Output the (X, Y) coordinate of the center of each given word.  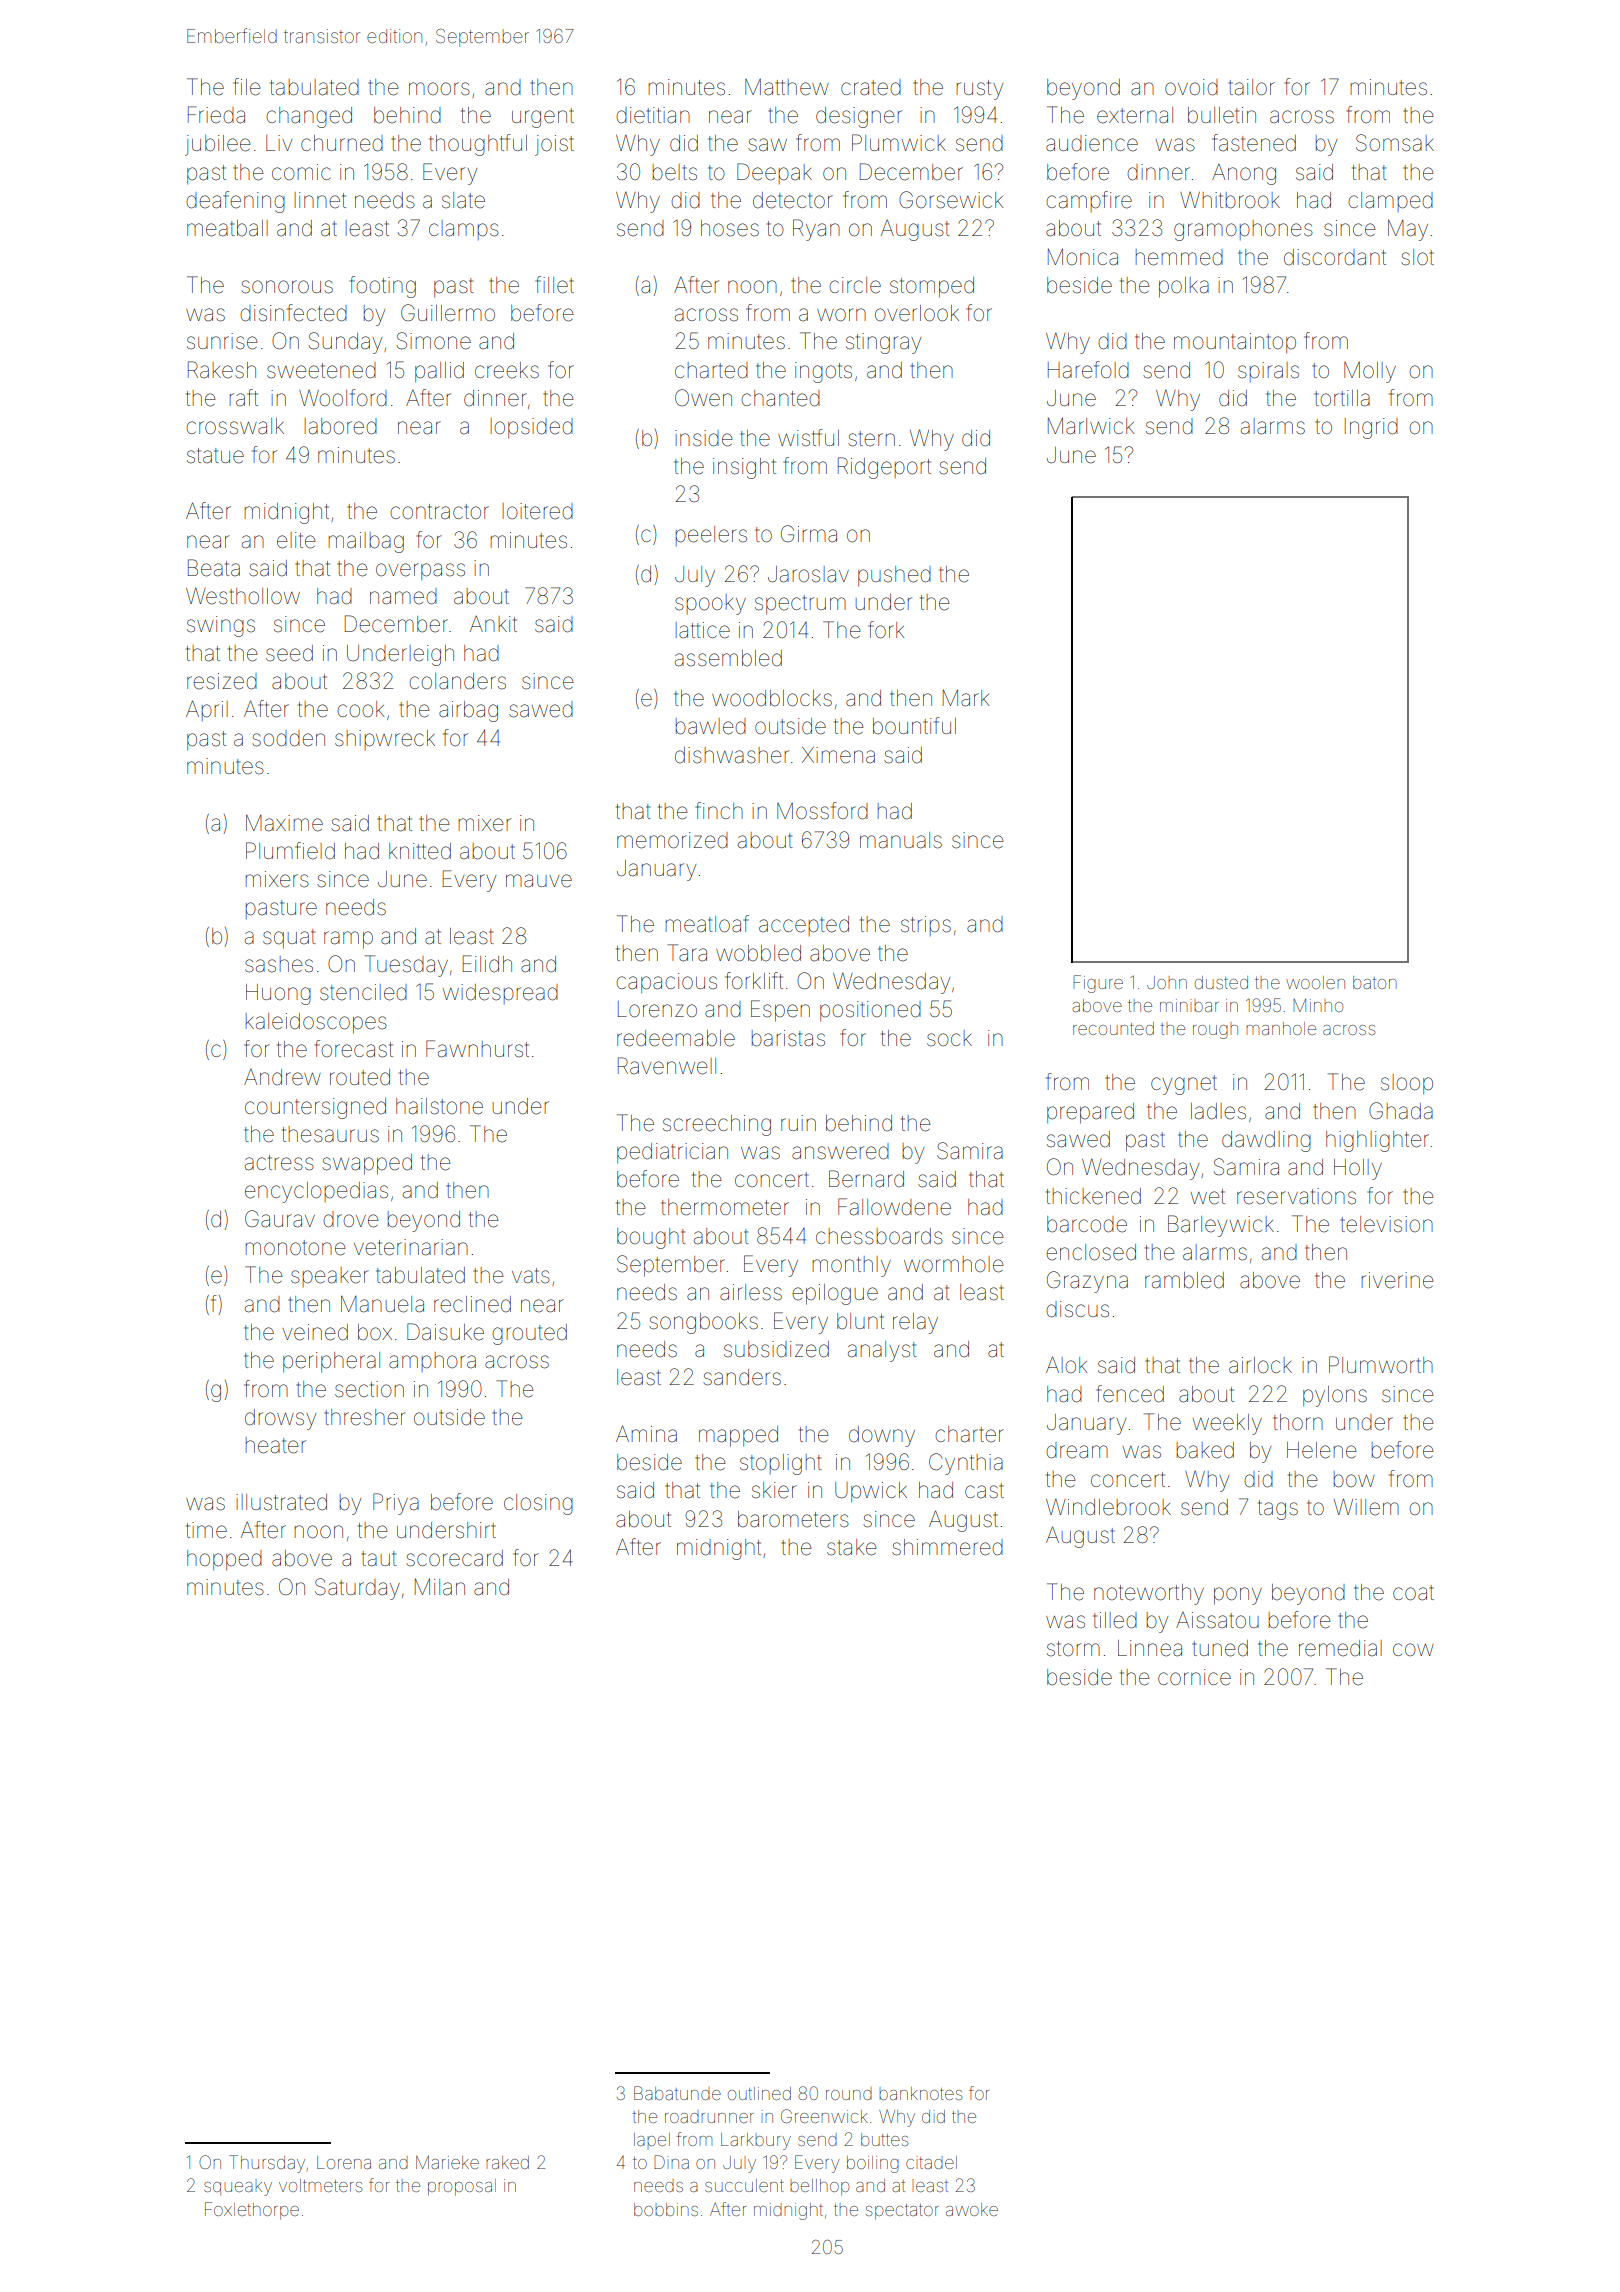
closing (538, 1504)
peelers (711, 536)
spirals (1268, 372)
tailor (1252, 87)
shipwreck (385, 740)
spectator (902, 2212)
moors (439, 89)
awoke (972, 2209)
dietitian (653, 115)
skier (774, 1490)
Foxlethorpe (252, 2211)
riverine (1397, 1280)
